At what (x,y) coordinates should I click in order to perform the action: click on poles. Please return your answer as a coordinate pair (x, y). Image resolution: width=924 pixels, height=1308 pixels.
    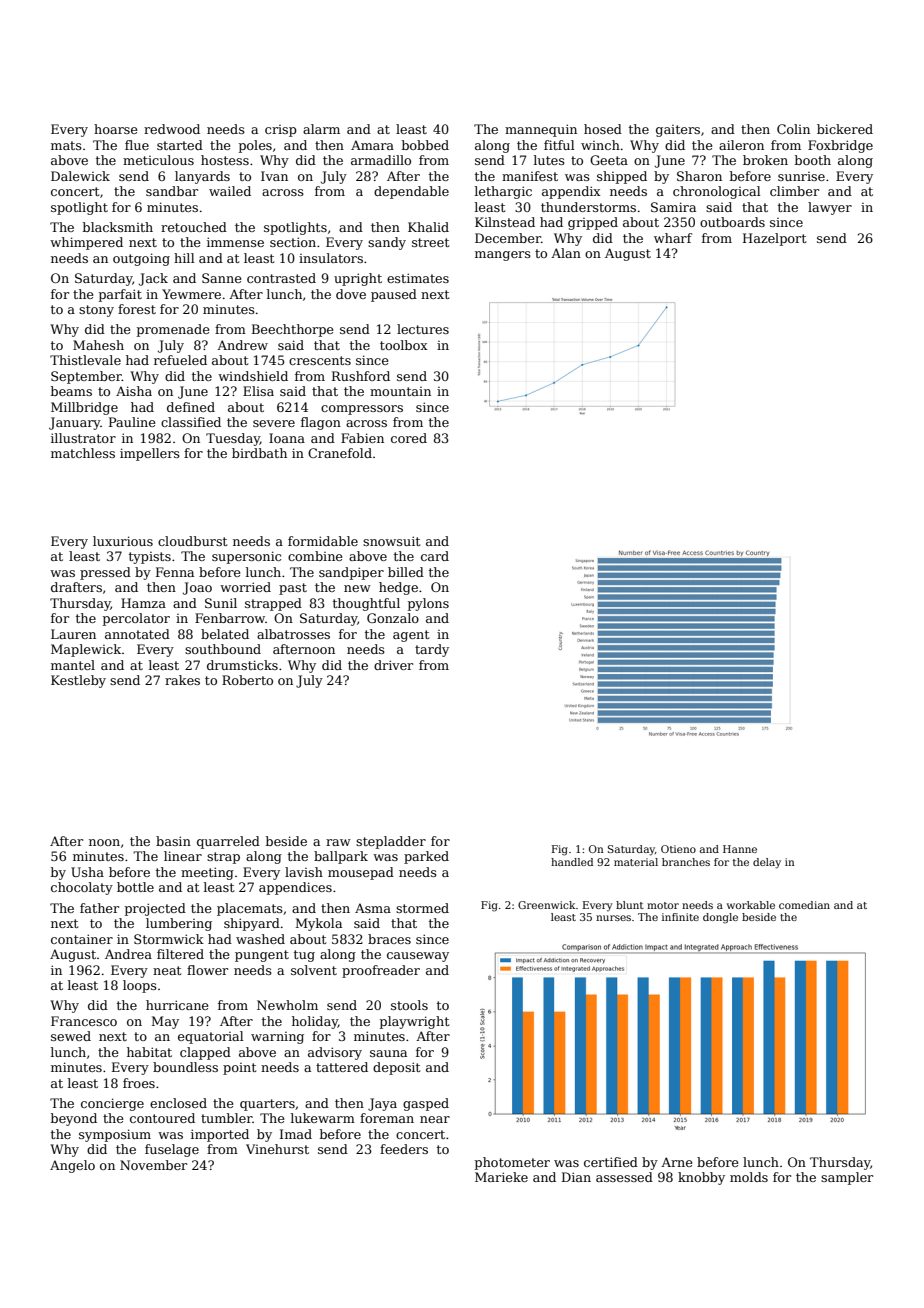
    Looking at the image, I should click on (255, 146).
